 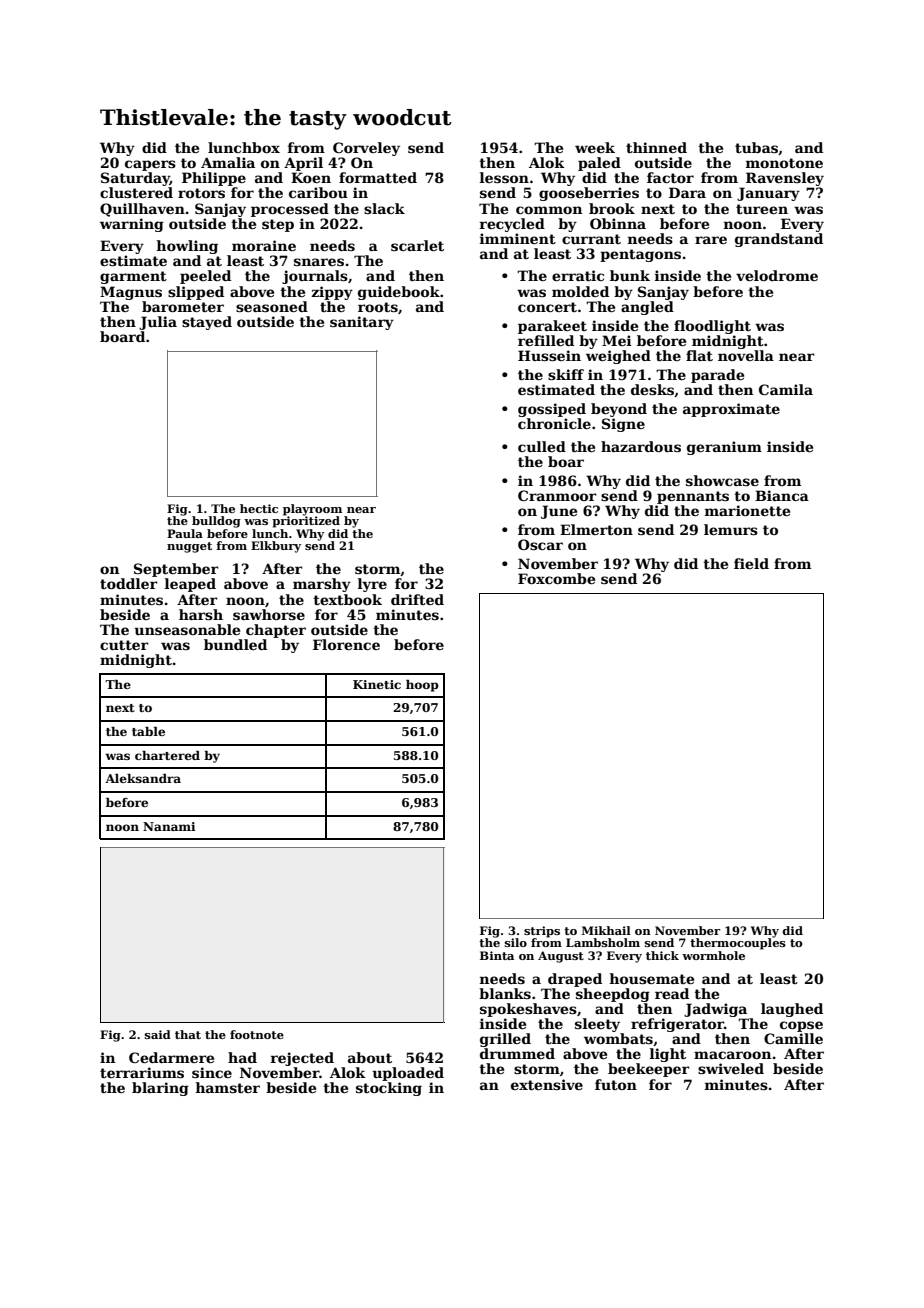 What do you see at coordinates (751, 563) in the screenshot?
I see `field` at bounding box center [751, 563].
